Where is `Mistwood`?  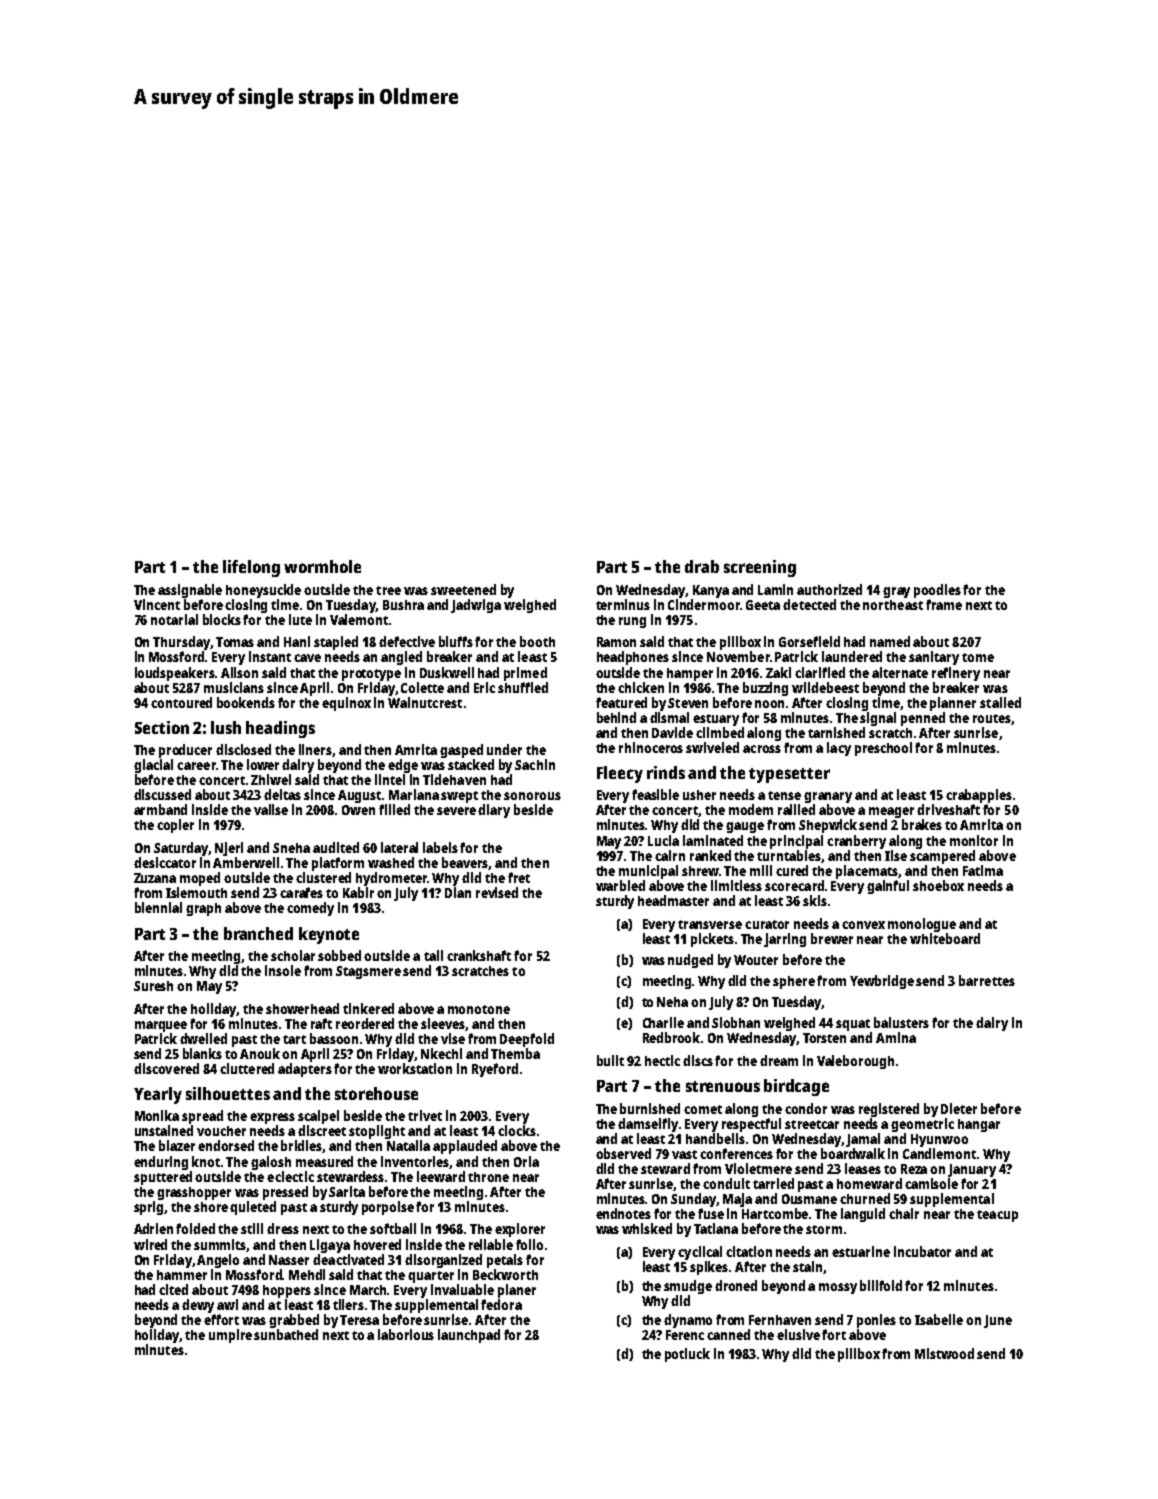
Mistwood is located at coordinates (944, 1353).
